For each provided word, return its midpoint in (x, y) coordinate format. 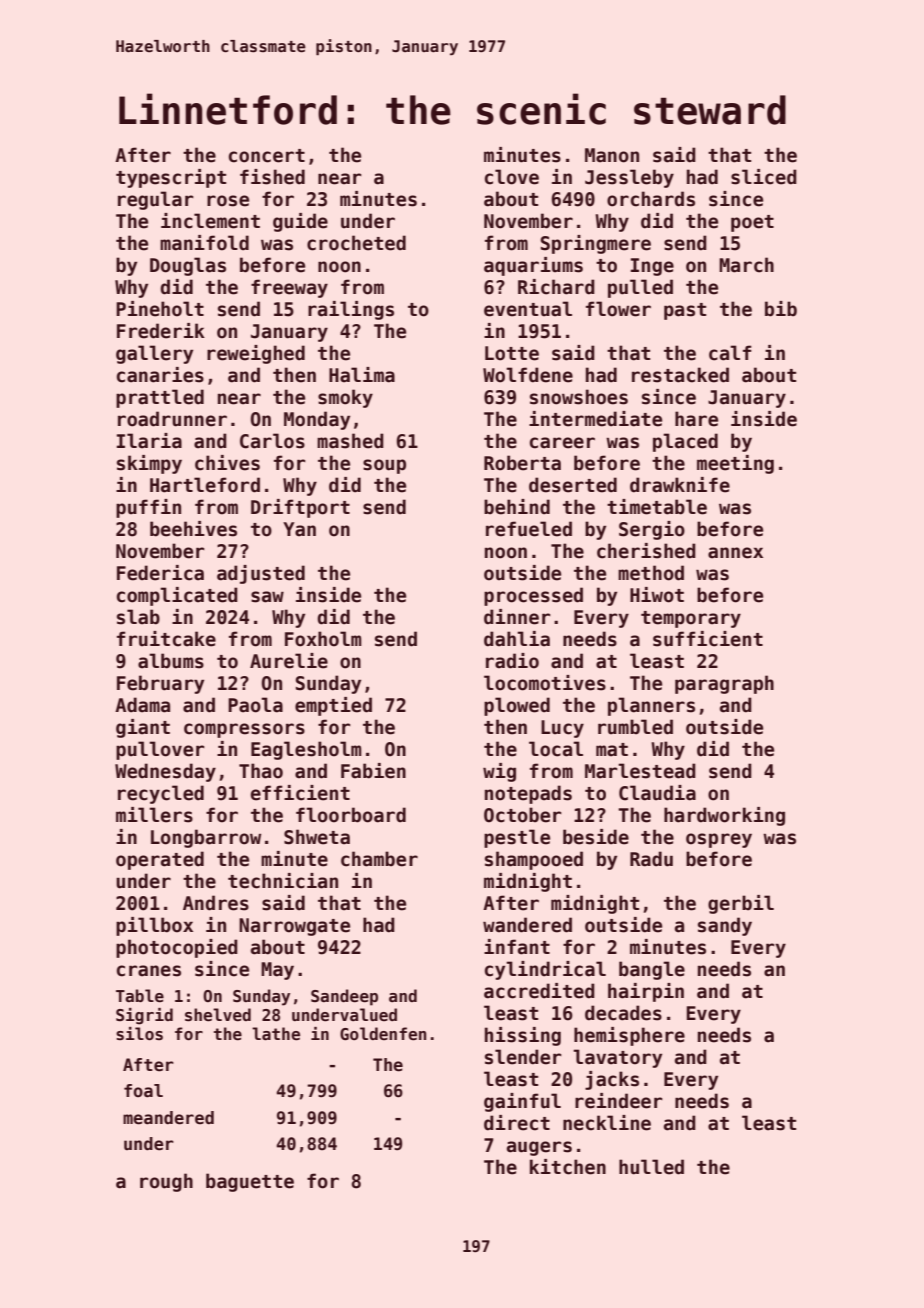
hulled (651, 1167)
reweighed (256, 354)
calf (730, 353)
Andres (216, 903)
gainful (522, 1102)
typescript (171, 178)
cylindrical (545, 970)
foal (143, 1091)
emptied (333, 706)
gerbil (741, 904)
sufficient (708, 639)
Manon (612, 155)
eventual (528, 309)
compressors (244, 730)
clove (512, 177)
